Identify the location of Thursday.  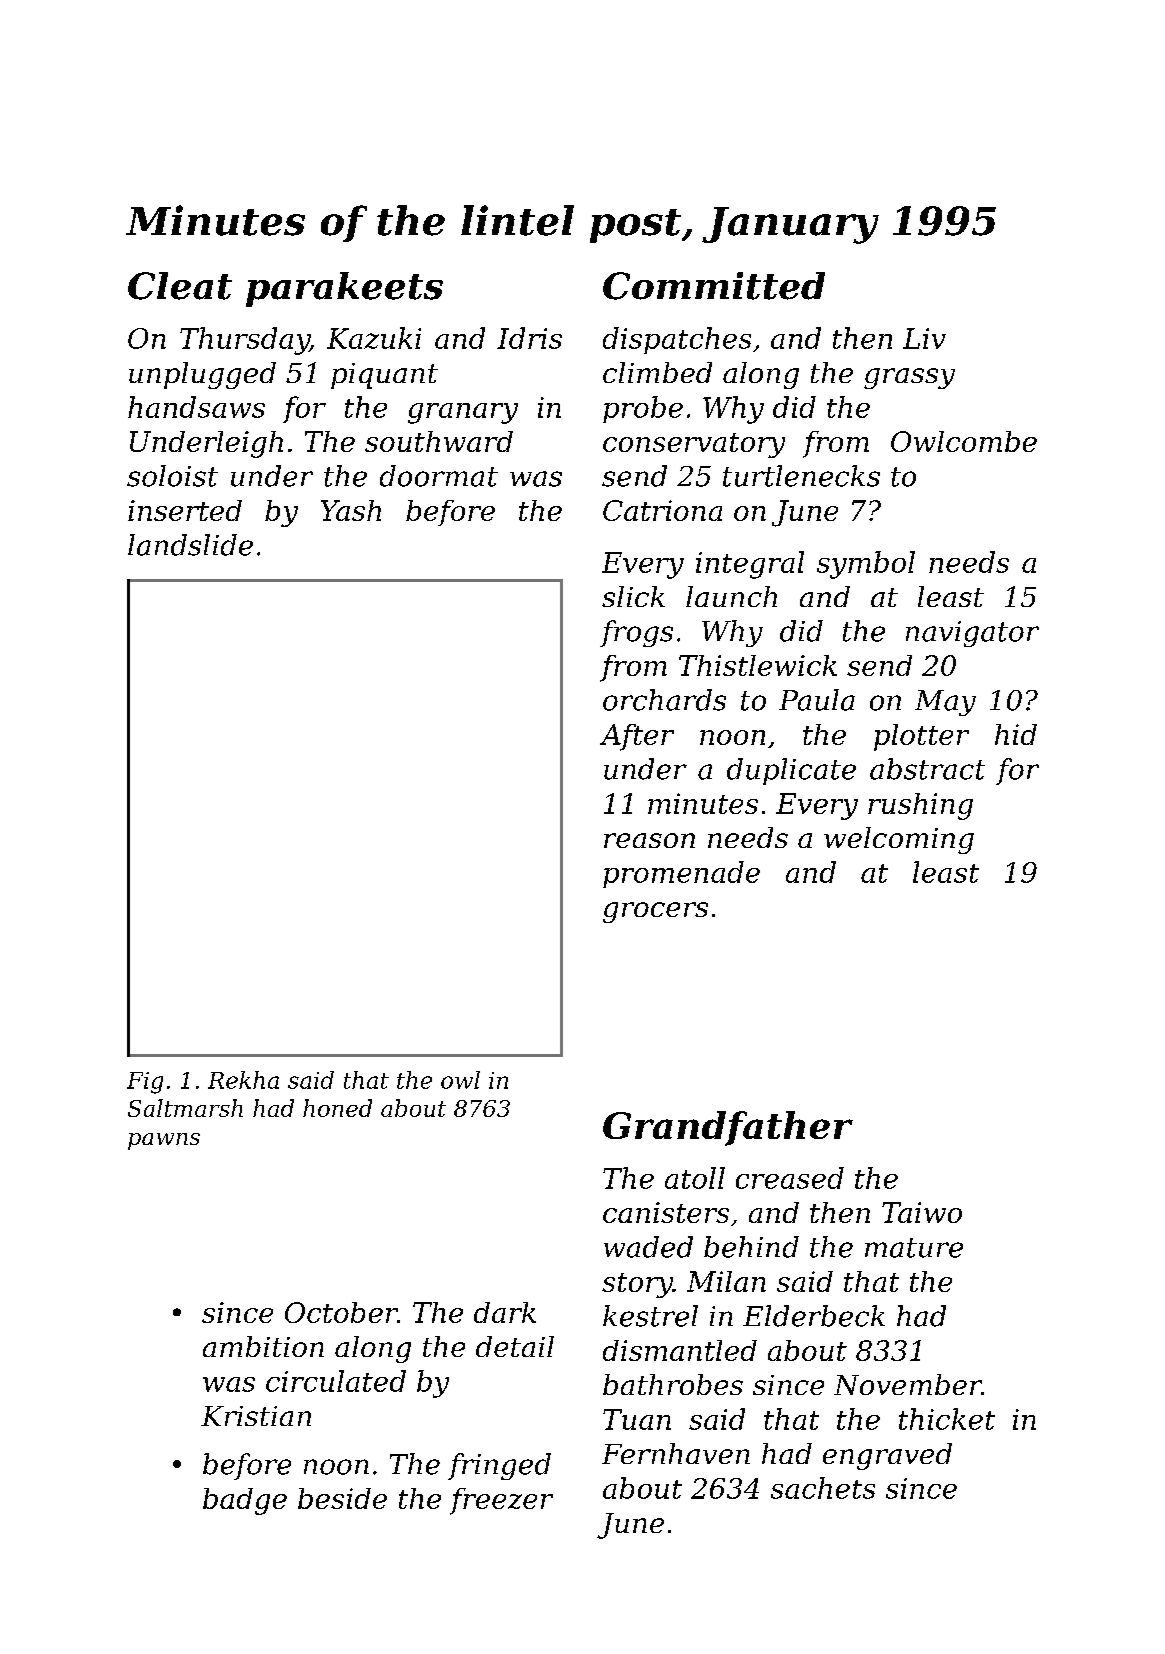
(244, 341).
